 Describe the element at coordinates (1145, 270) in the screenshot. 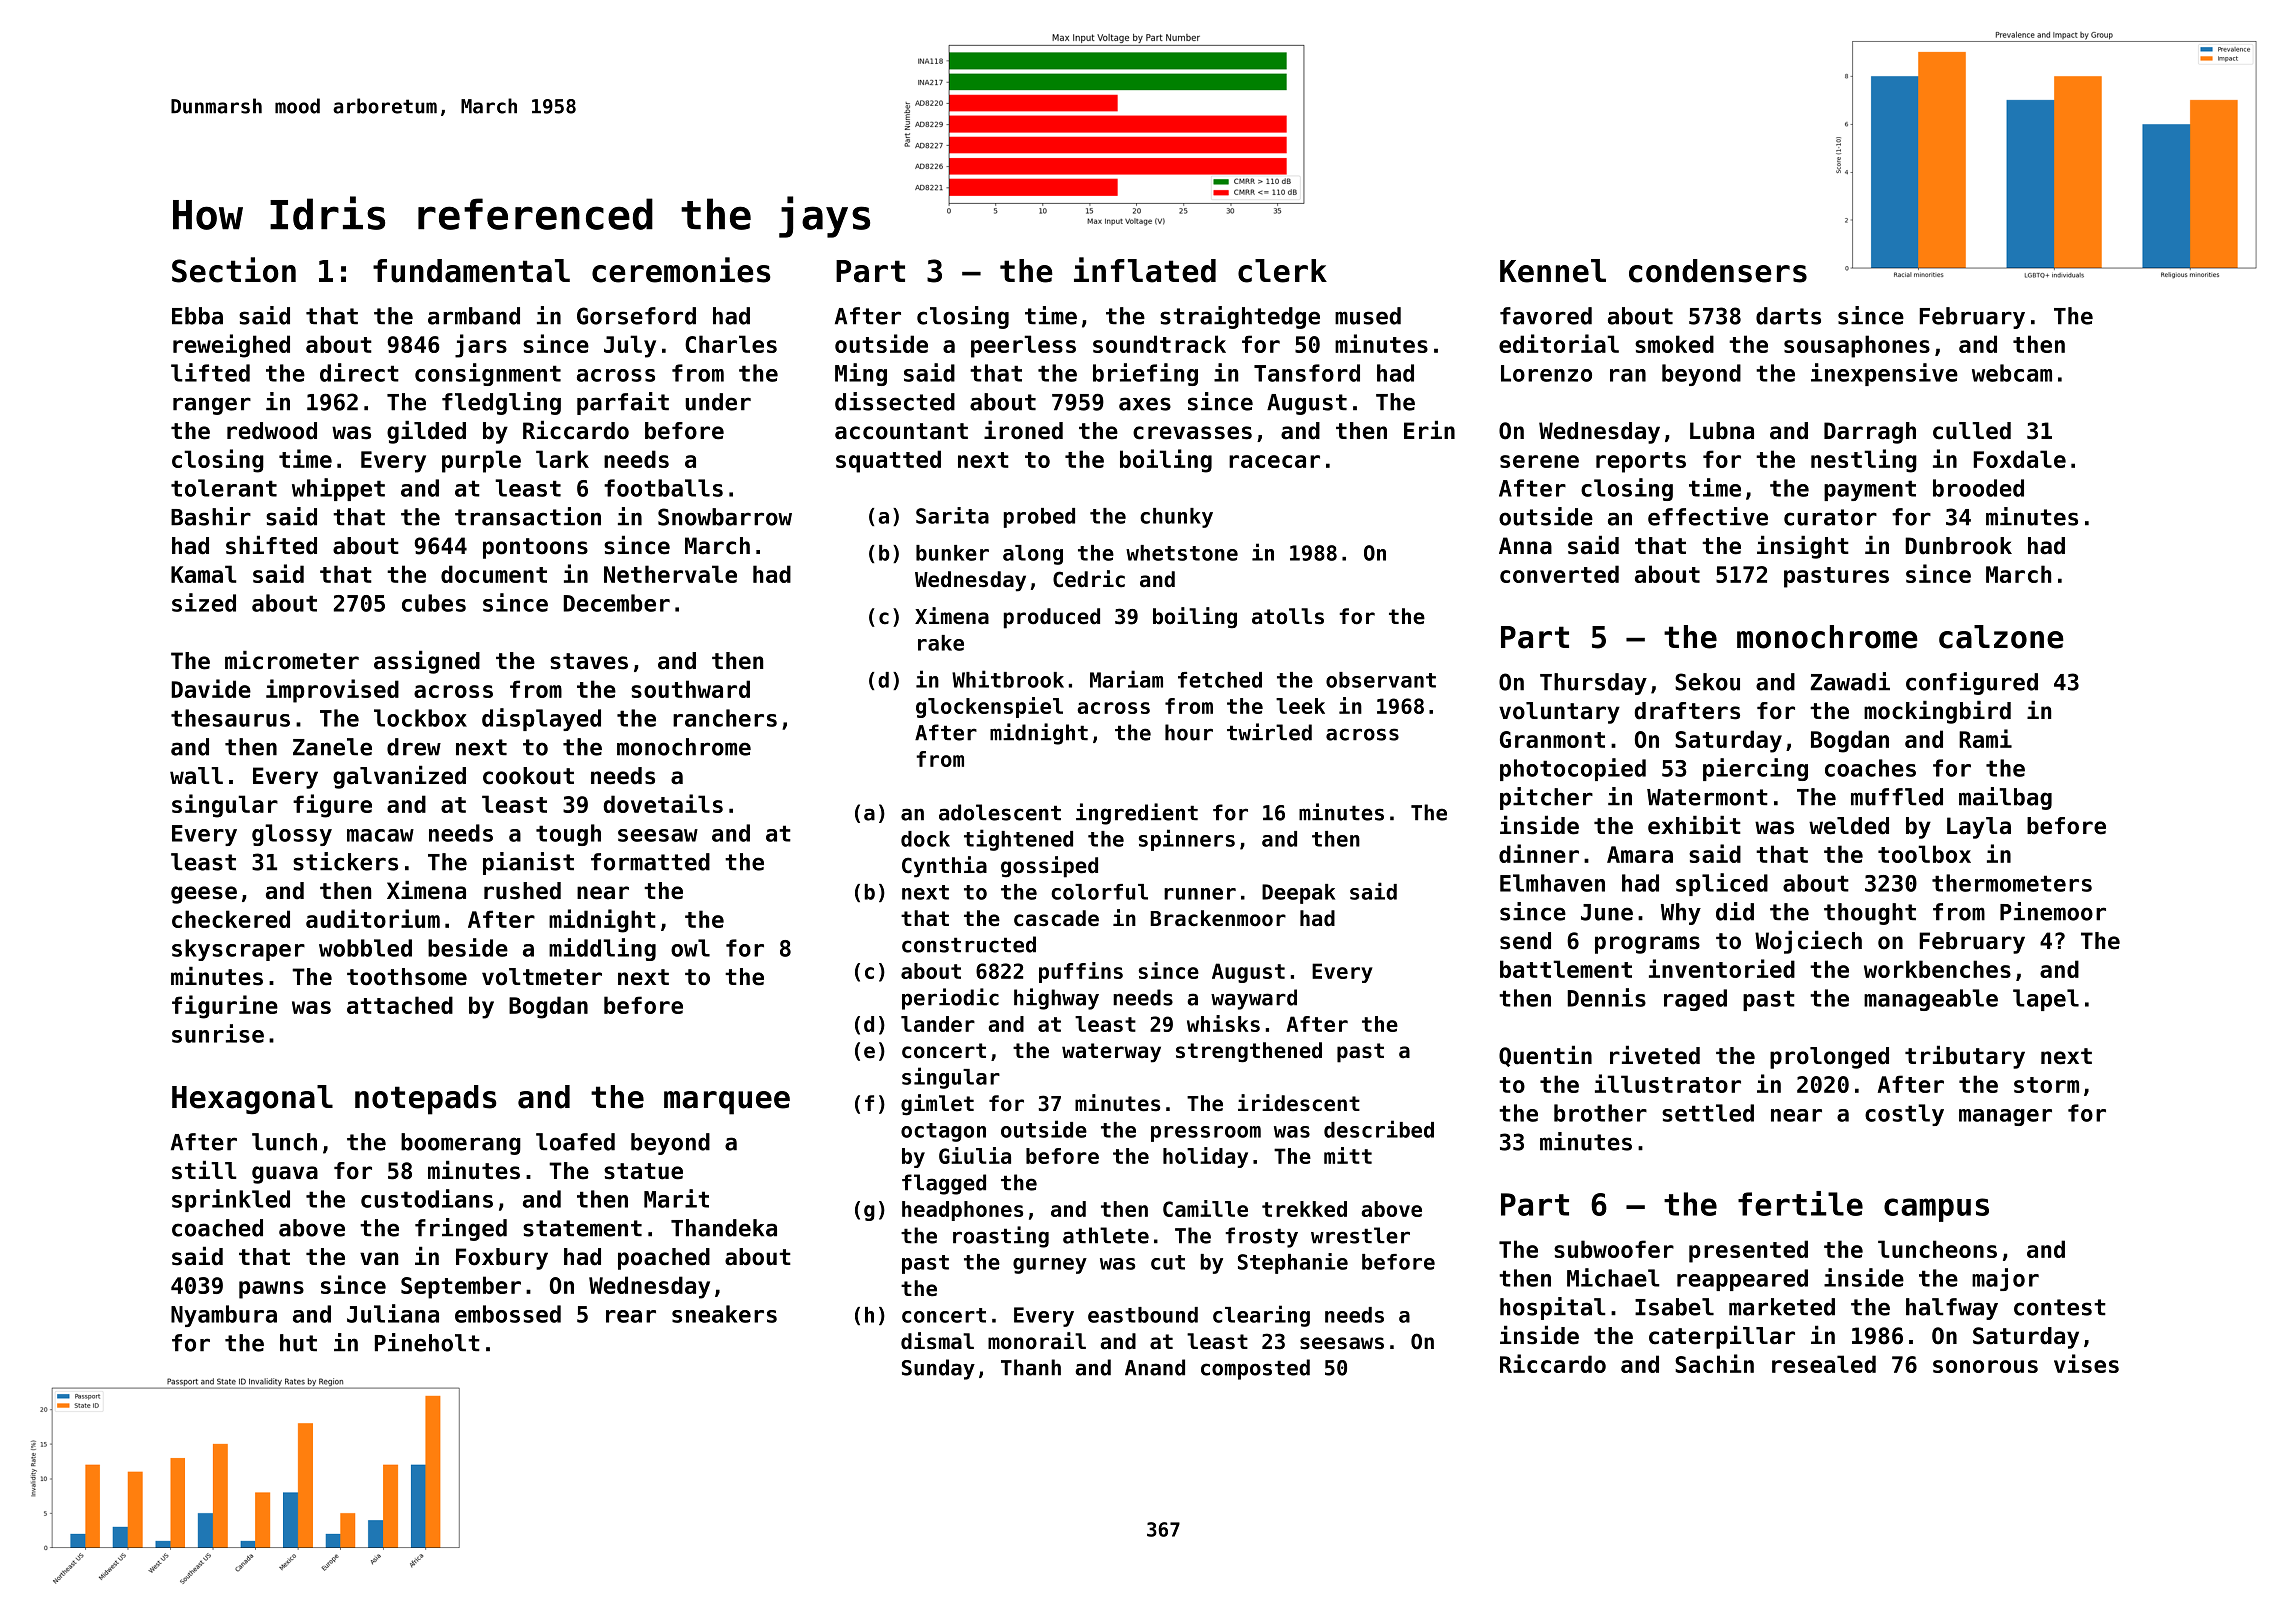

I see `inflated` at that location.
